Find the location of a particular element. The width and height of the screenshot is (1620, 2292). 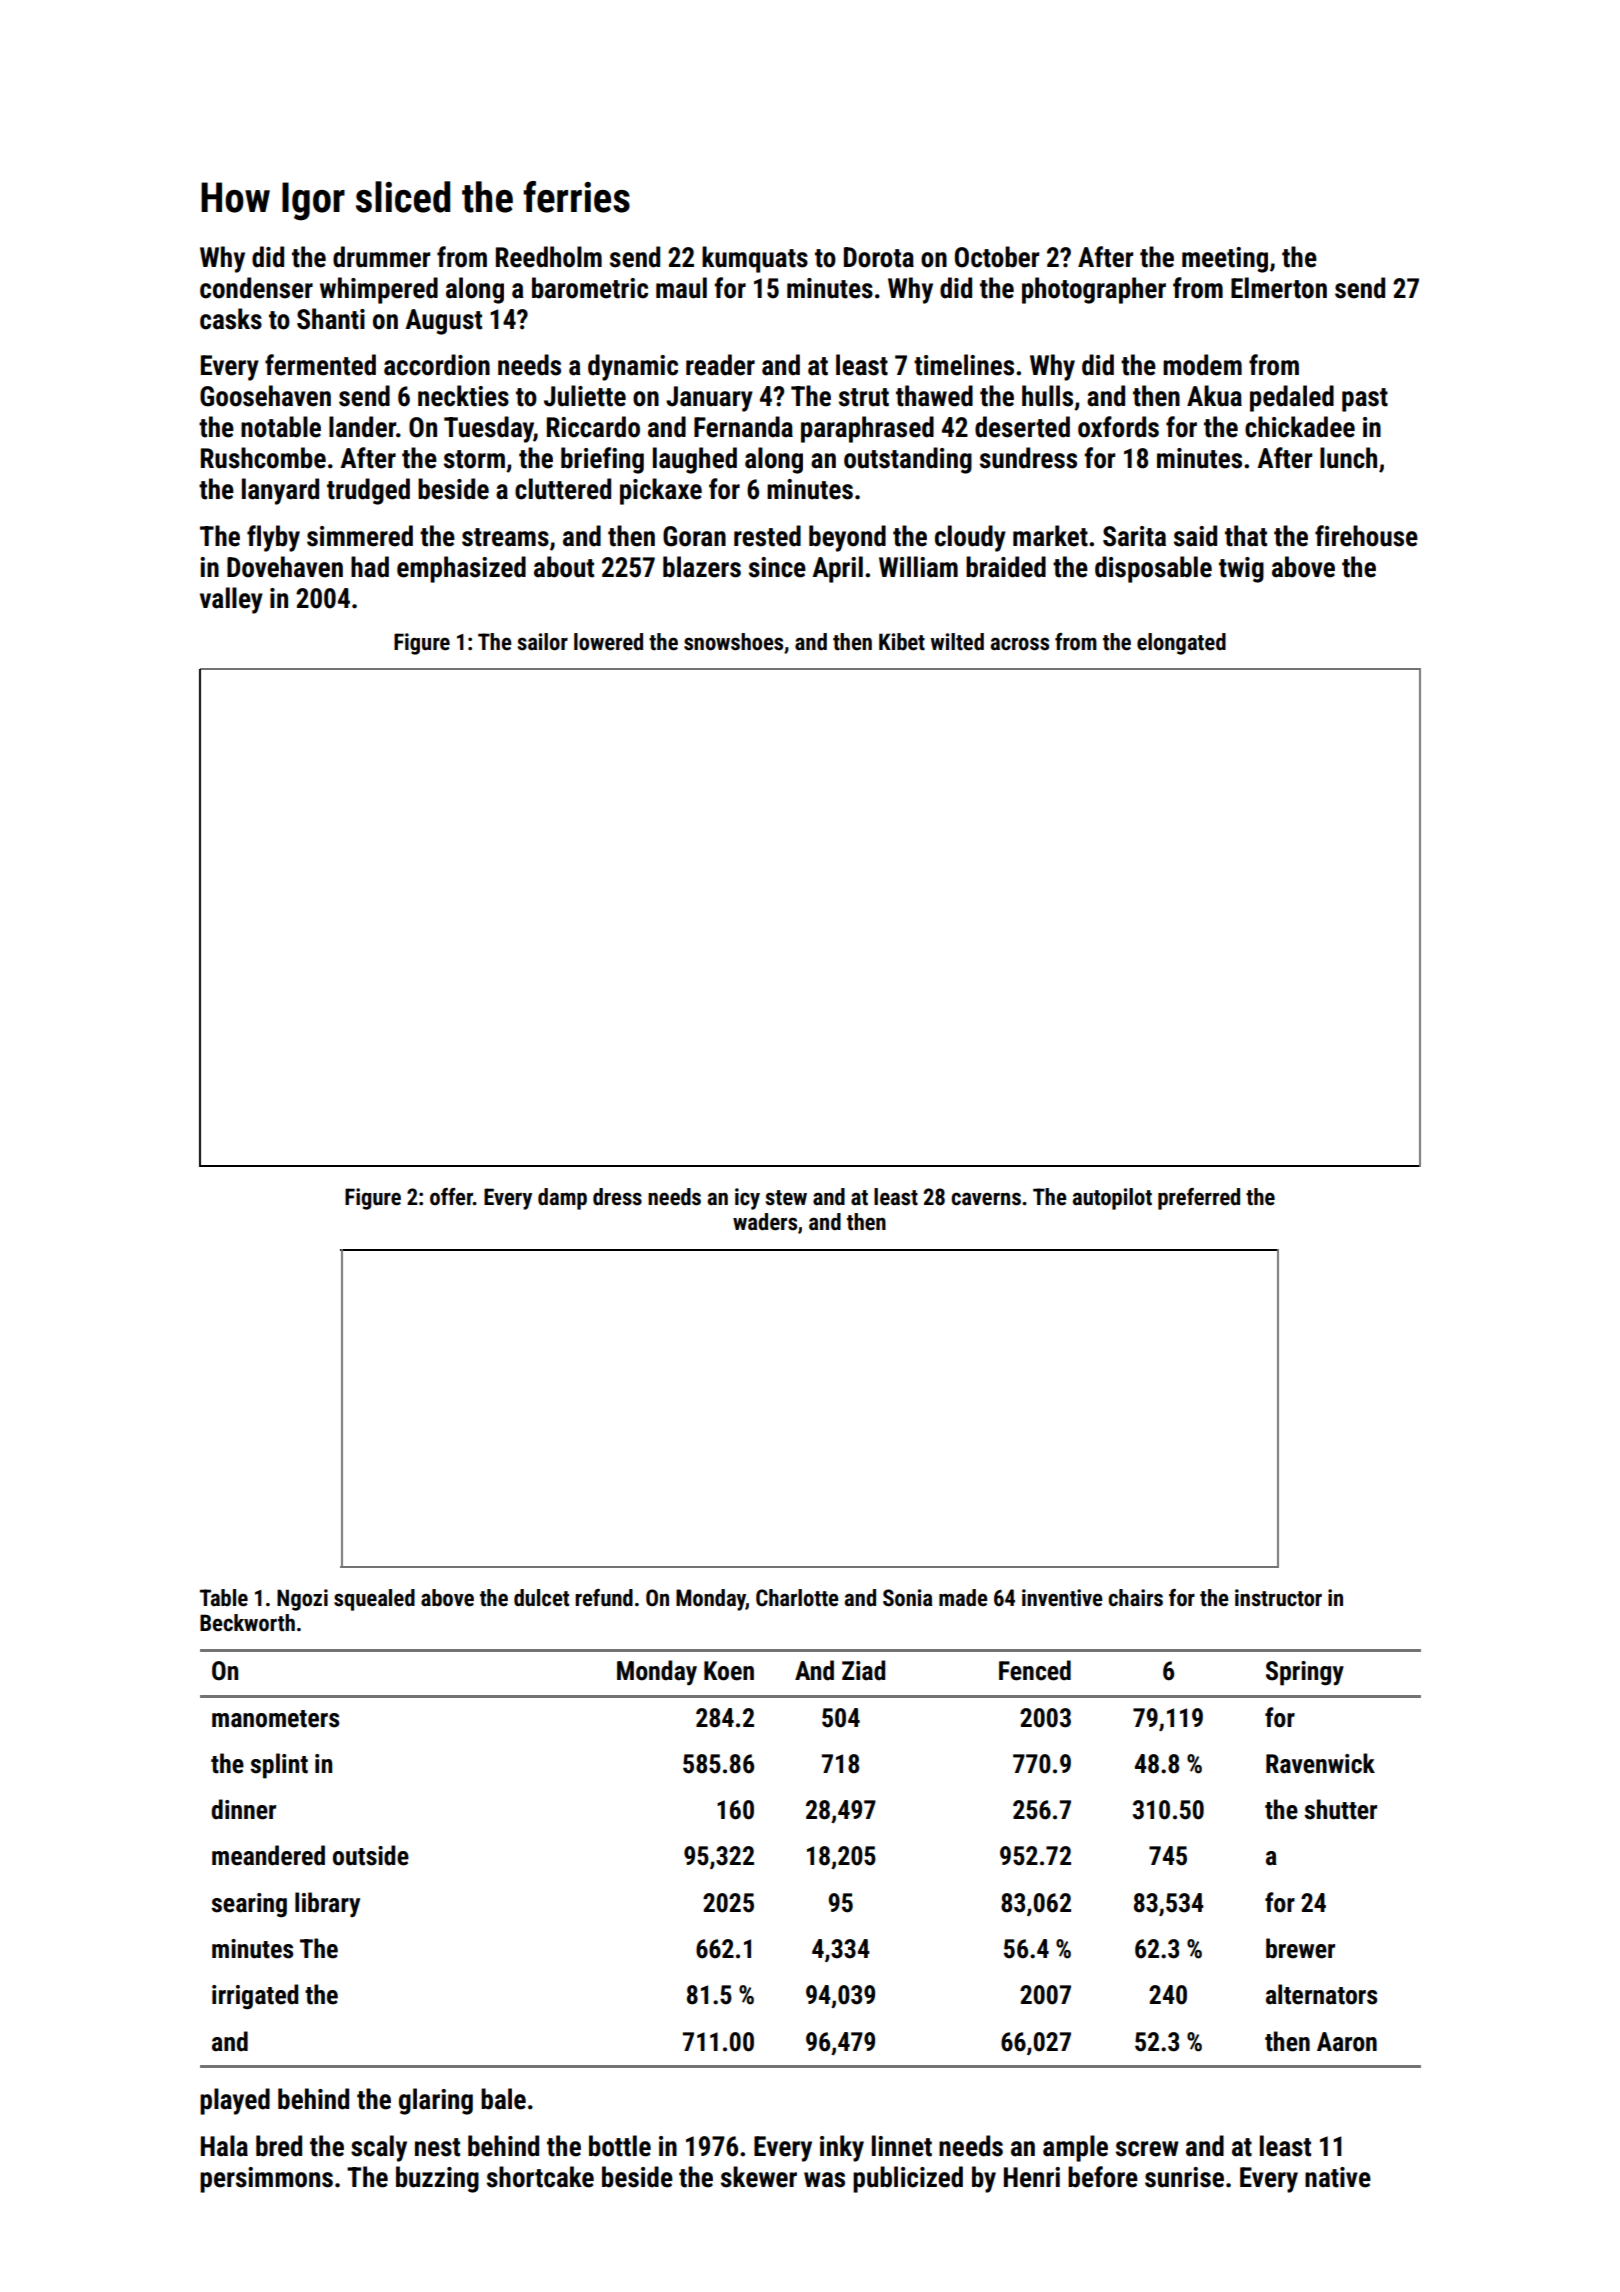

before is located at coordinates (1103, 2177).
